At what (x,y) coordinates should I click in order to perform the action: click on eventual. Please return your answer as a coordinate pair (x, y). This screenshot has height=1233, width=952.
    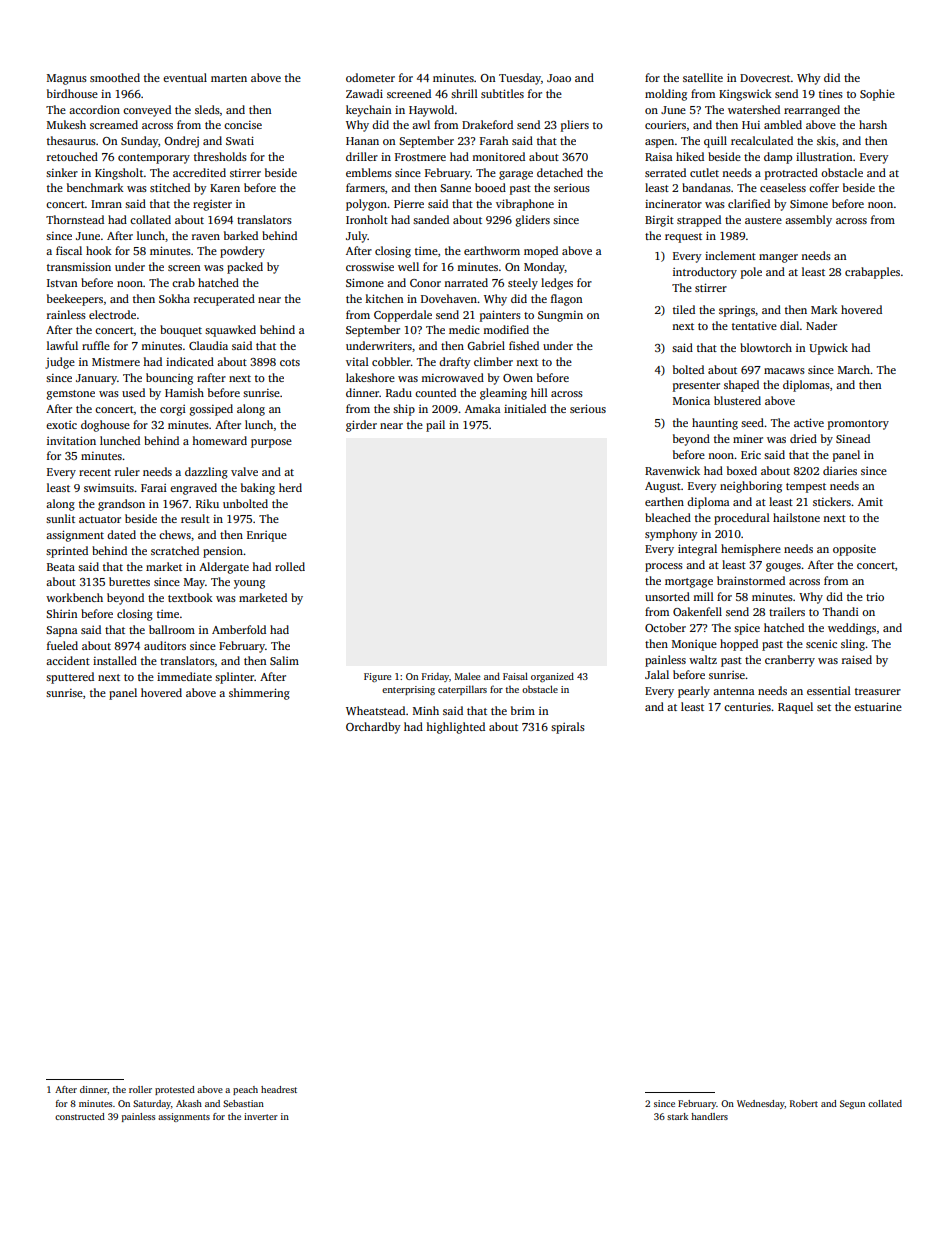
    Looking at the image, I should click on (185, 77).
